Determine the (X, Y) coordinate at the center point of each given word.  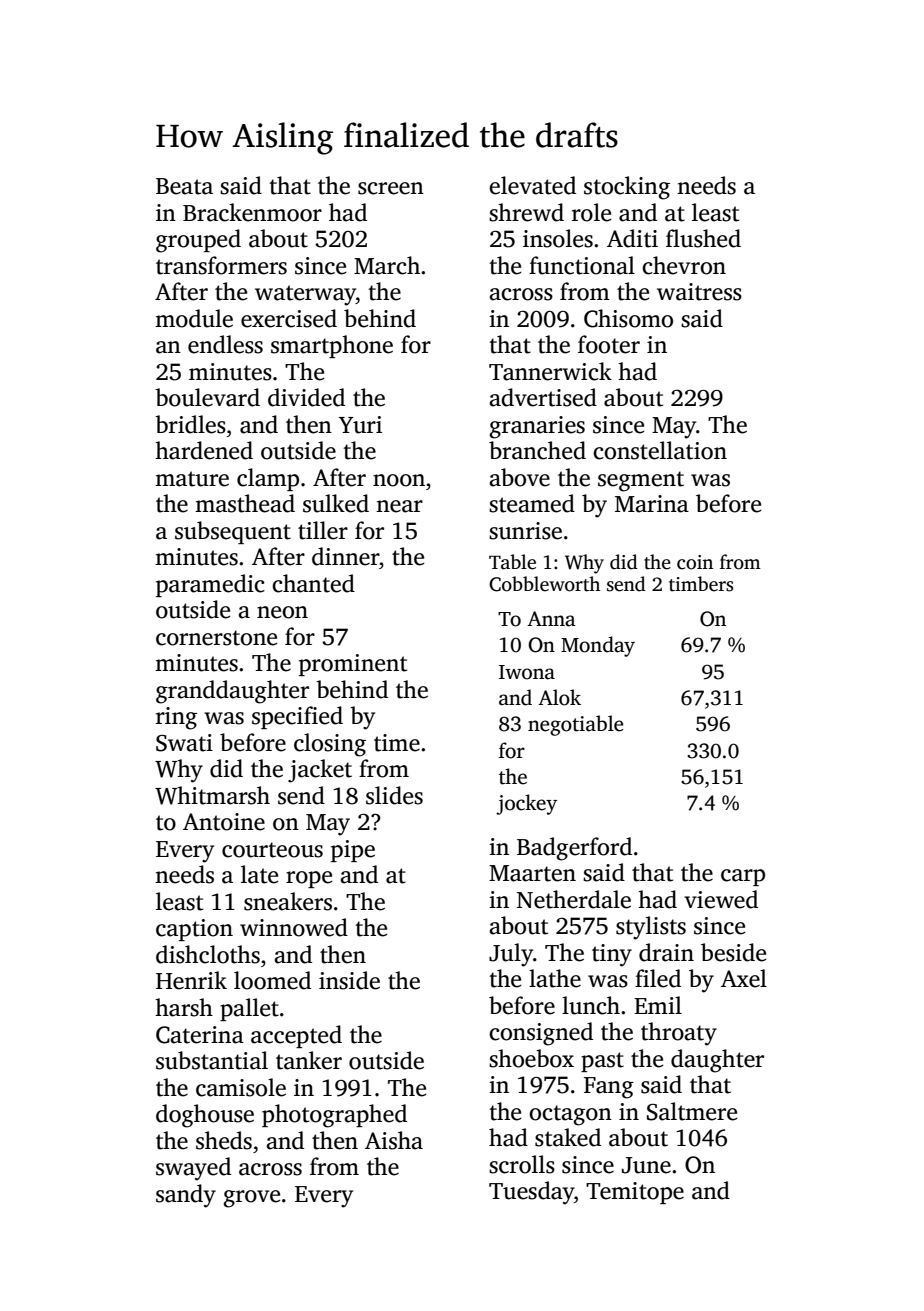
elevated (532, 185)
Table (512, 562)
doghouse (205, 1116)
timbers (701, 584)
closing (330, 745)
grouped (198, 241)
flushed (703, 238)
